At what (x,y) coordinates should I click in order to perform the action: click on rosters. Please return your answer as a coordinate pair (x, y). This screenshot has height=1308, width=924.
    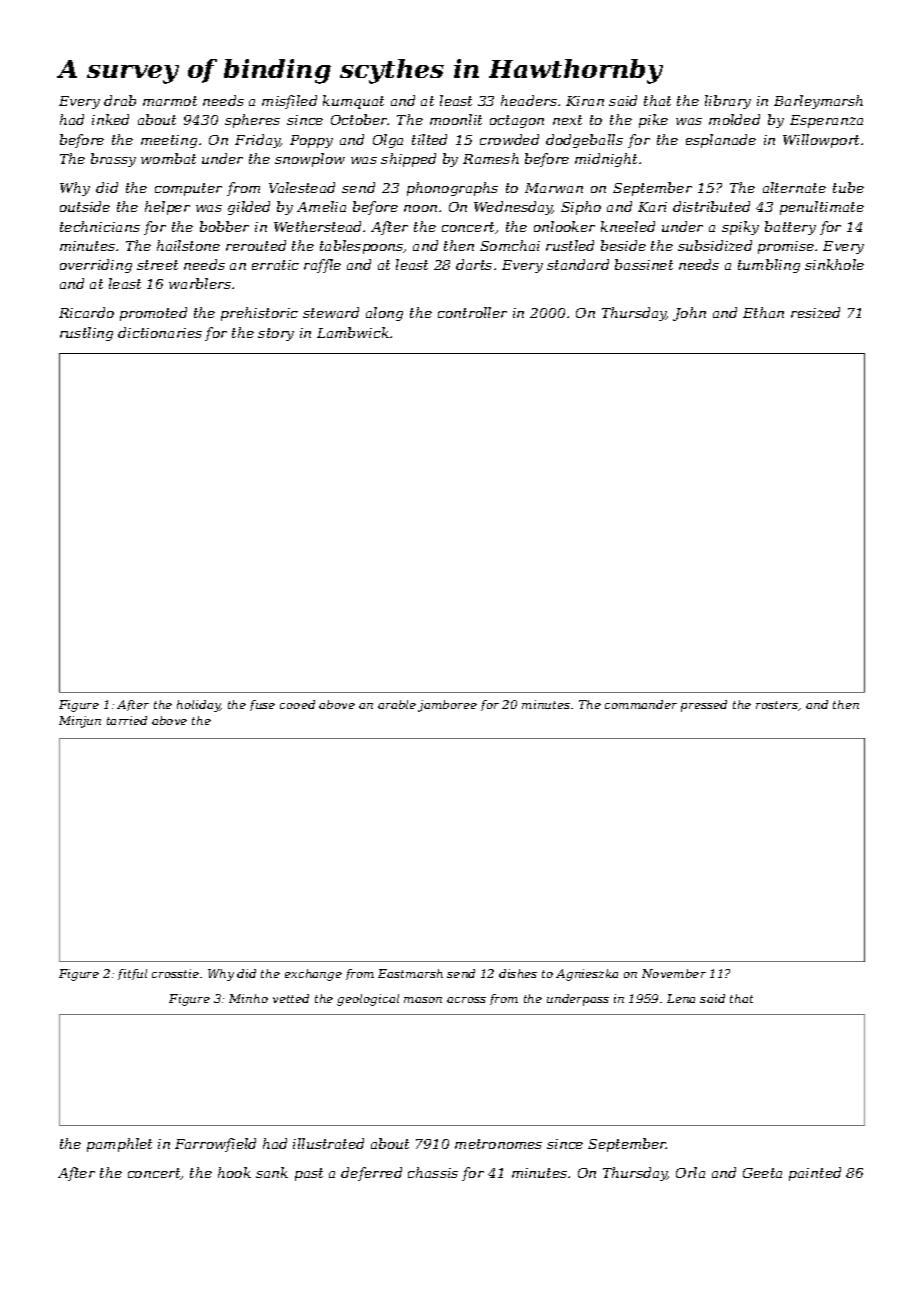
    Looking at the image, I should click on (777, 706).
